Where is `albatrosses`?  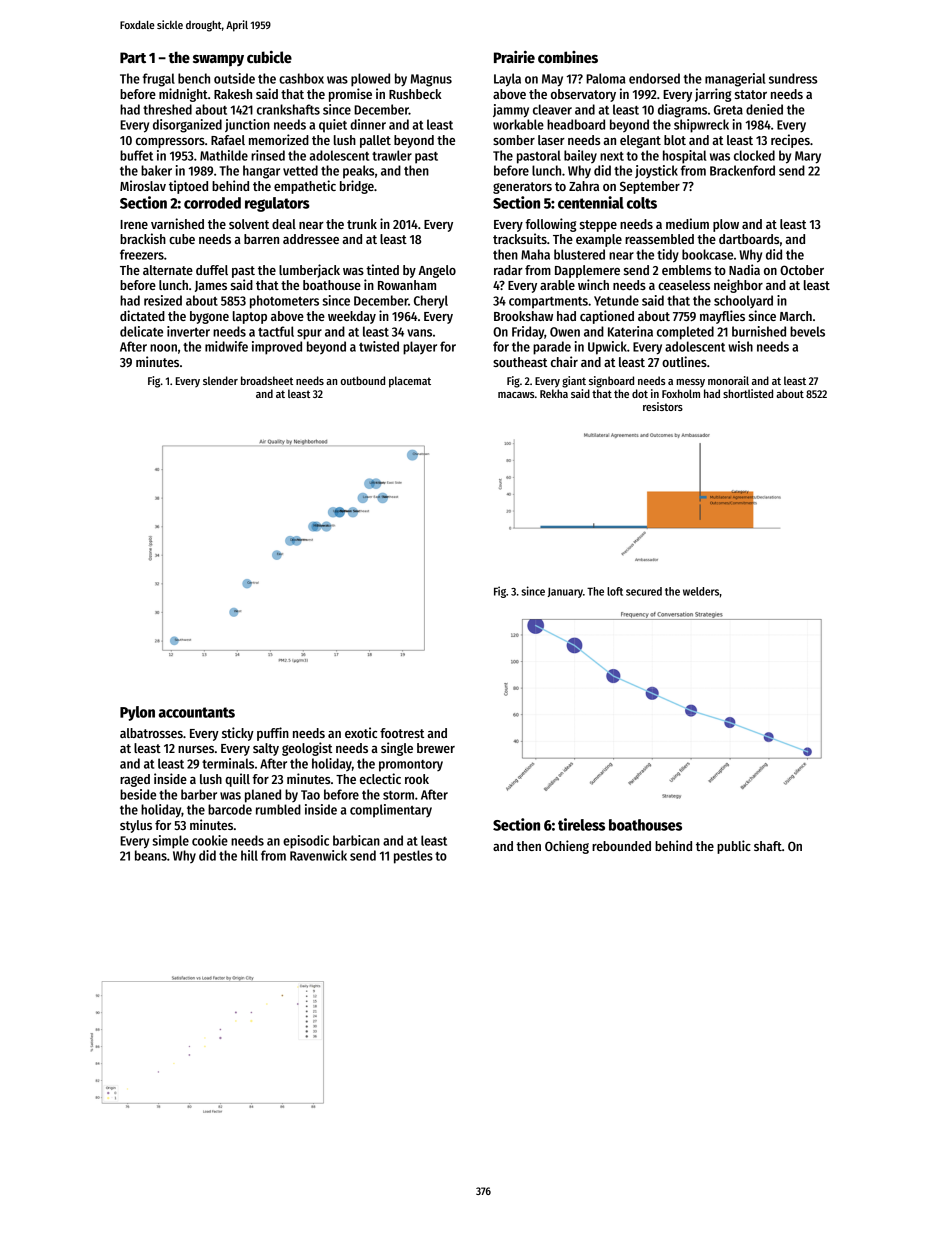
albatrosses is located at coordinates (151, 733).
